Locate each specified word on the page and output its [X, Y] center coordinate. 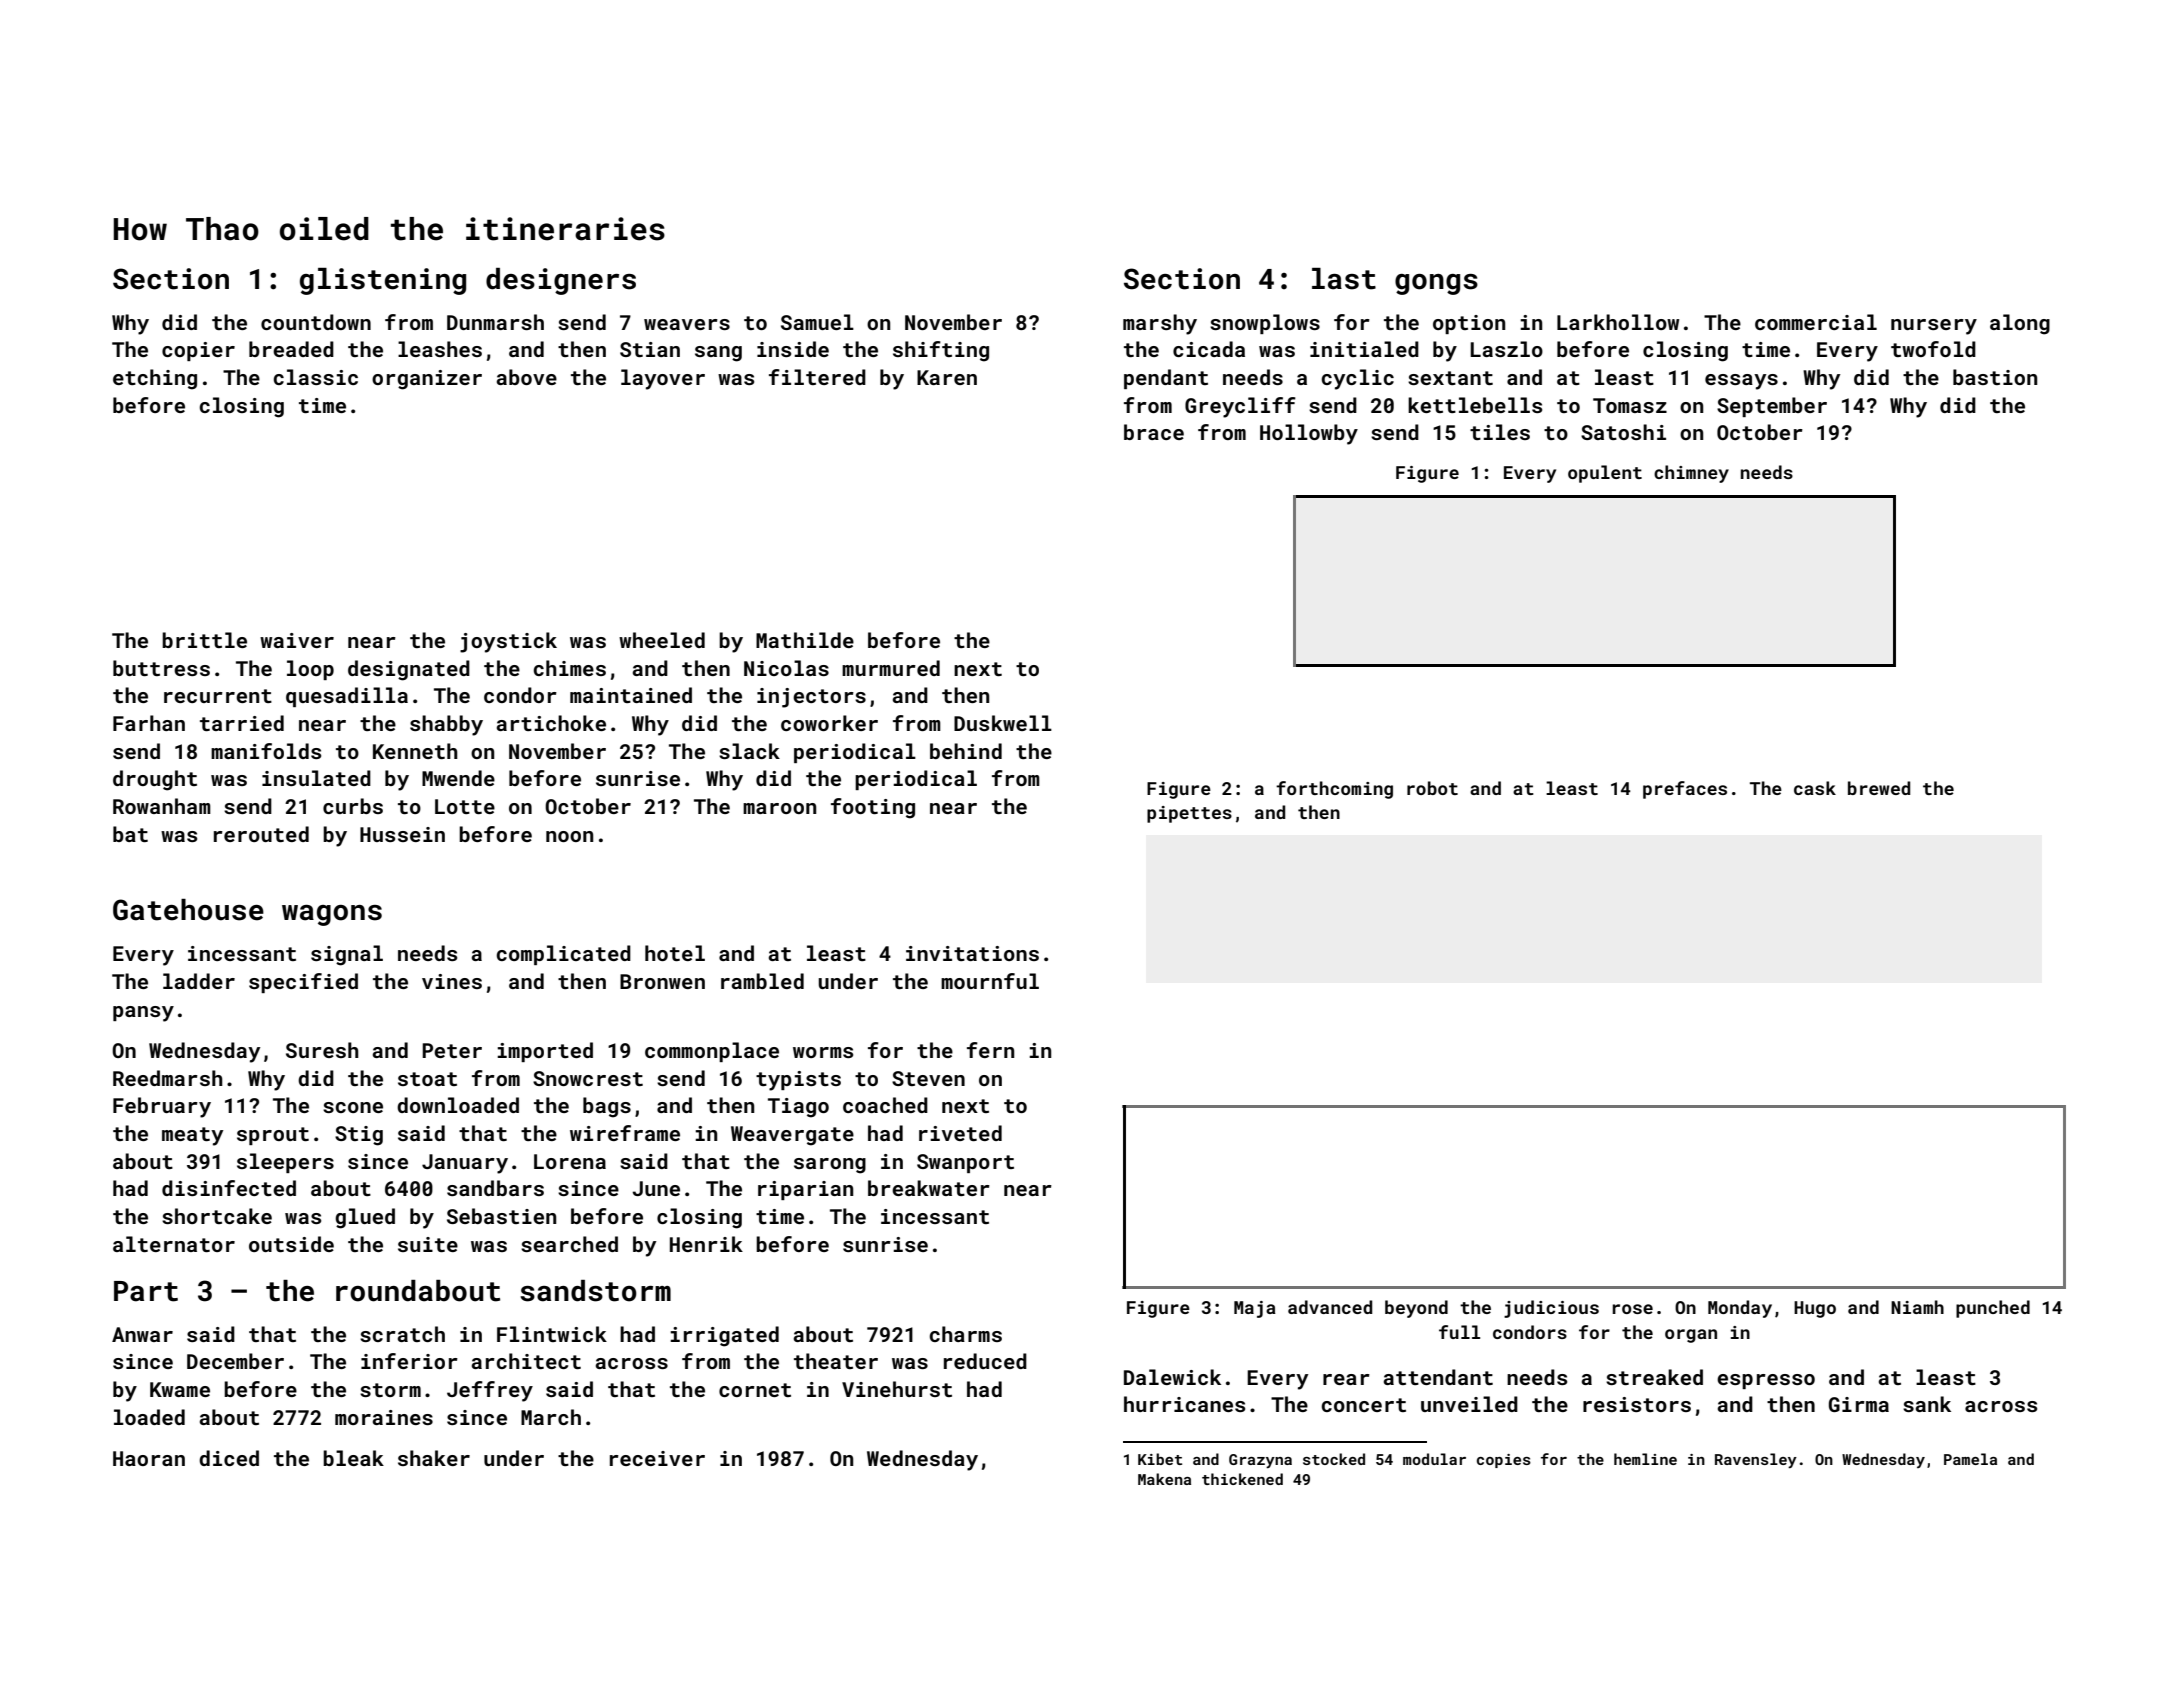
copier [198, 351]
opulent [1605, 474]
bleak [353, 1458]
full [1459, 1332]
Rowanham [162, 806]
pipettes [1189, 814]
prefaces [1685, 790]
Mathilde [805, 640]
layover [663, 379]
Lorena [570, 1161]
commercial [1816, 322]
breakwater [929, 1188]
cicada [1209, 349]
